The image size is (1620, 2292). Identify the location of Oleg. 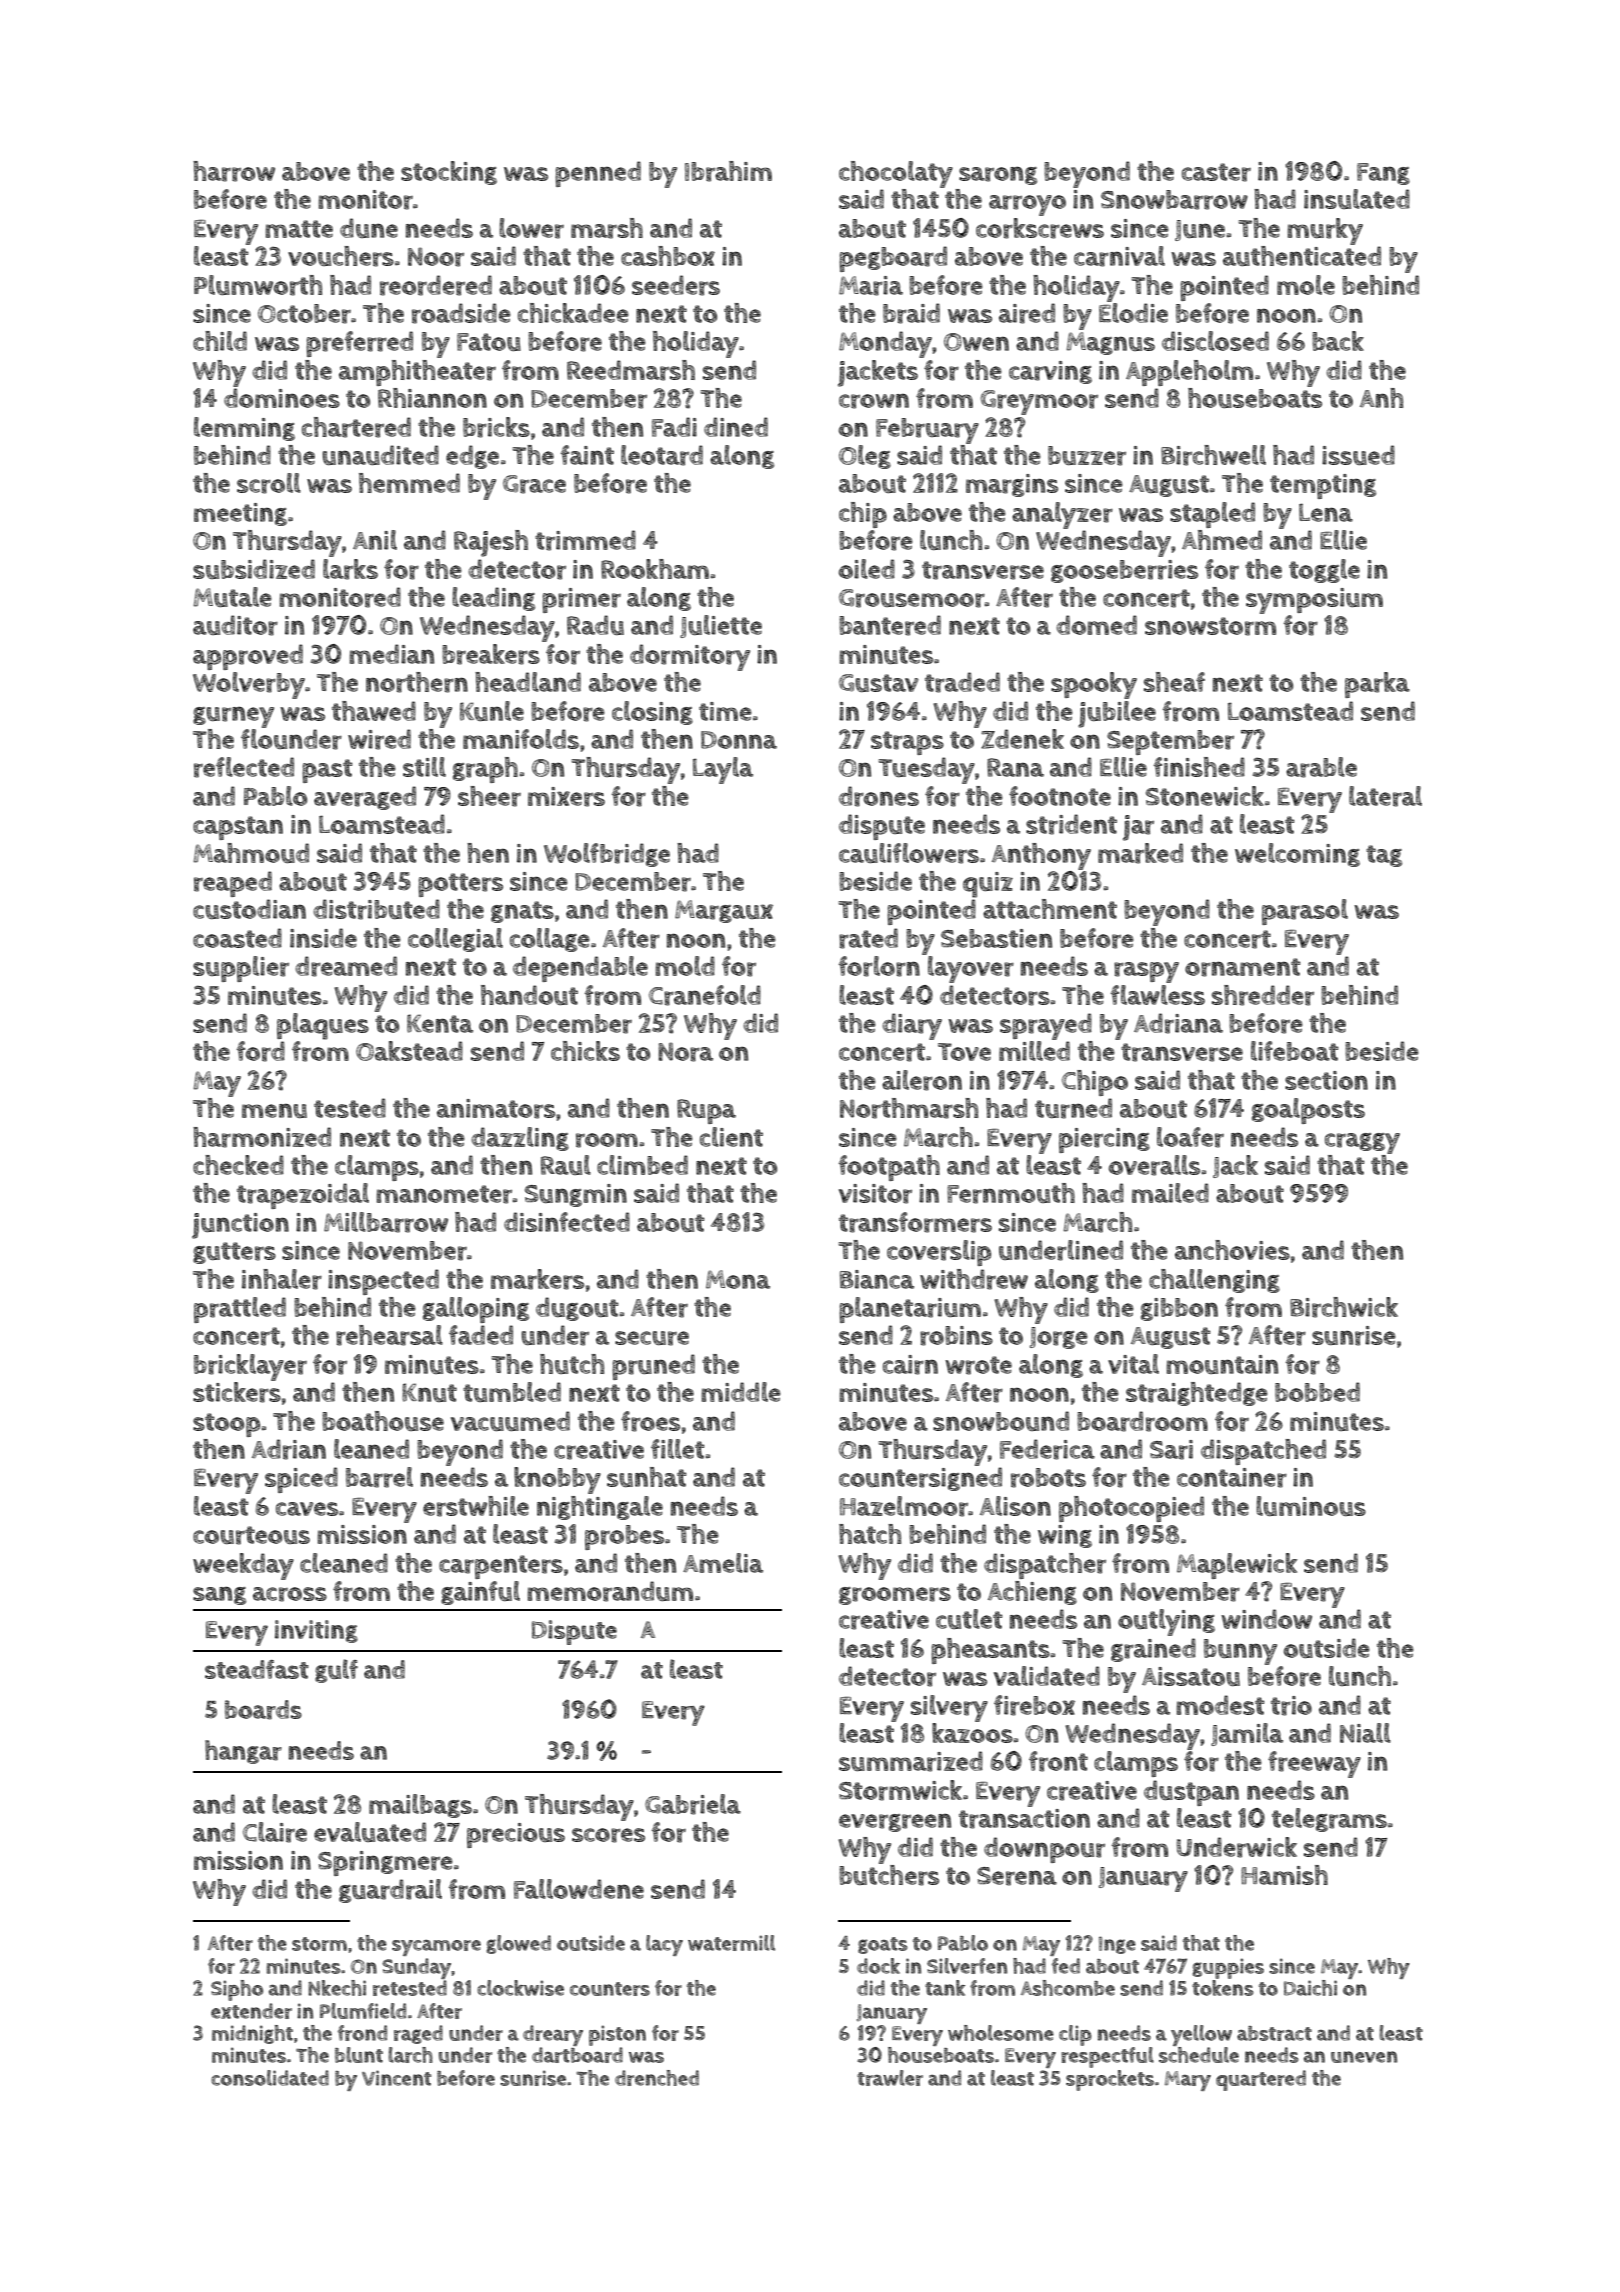
(865, 457).
